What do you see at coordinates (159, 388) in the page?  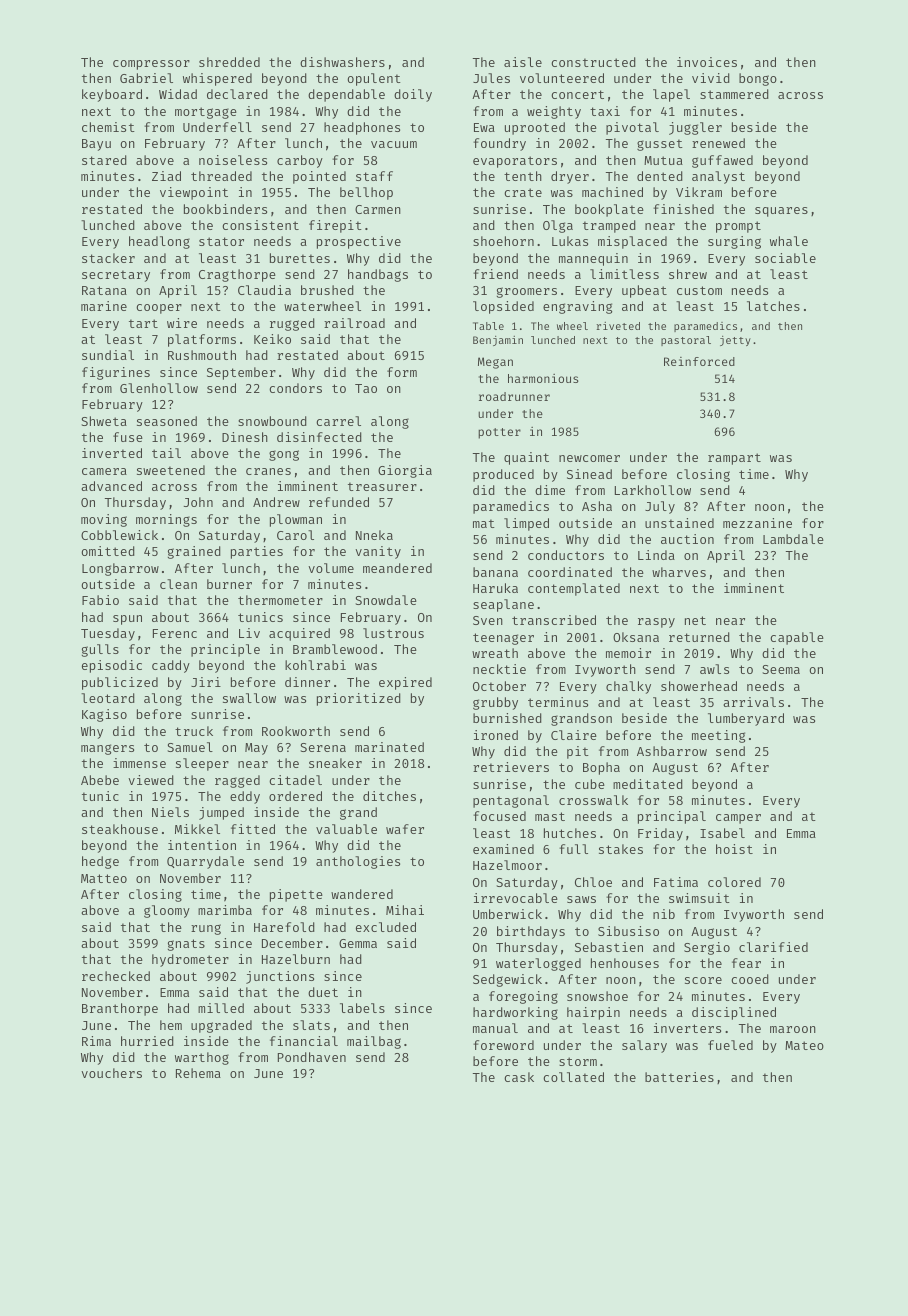 I see `Glenhollow` at bounding box center [159, 388].
